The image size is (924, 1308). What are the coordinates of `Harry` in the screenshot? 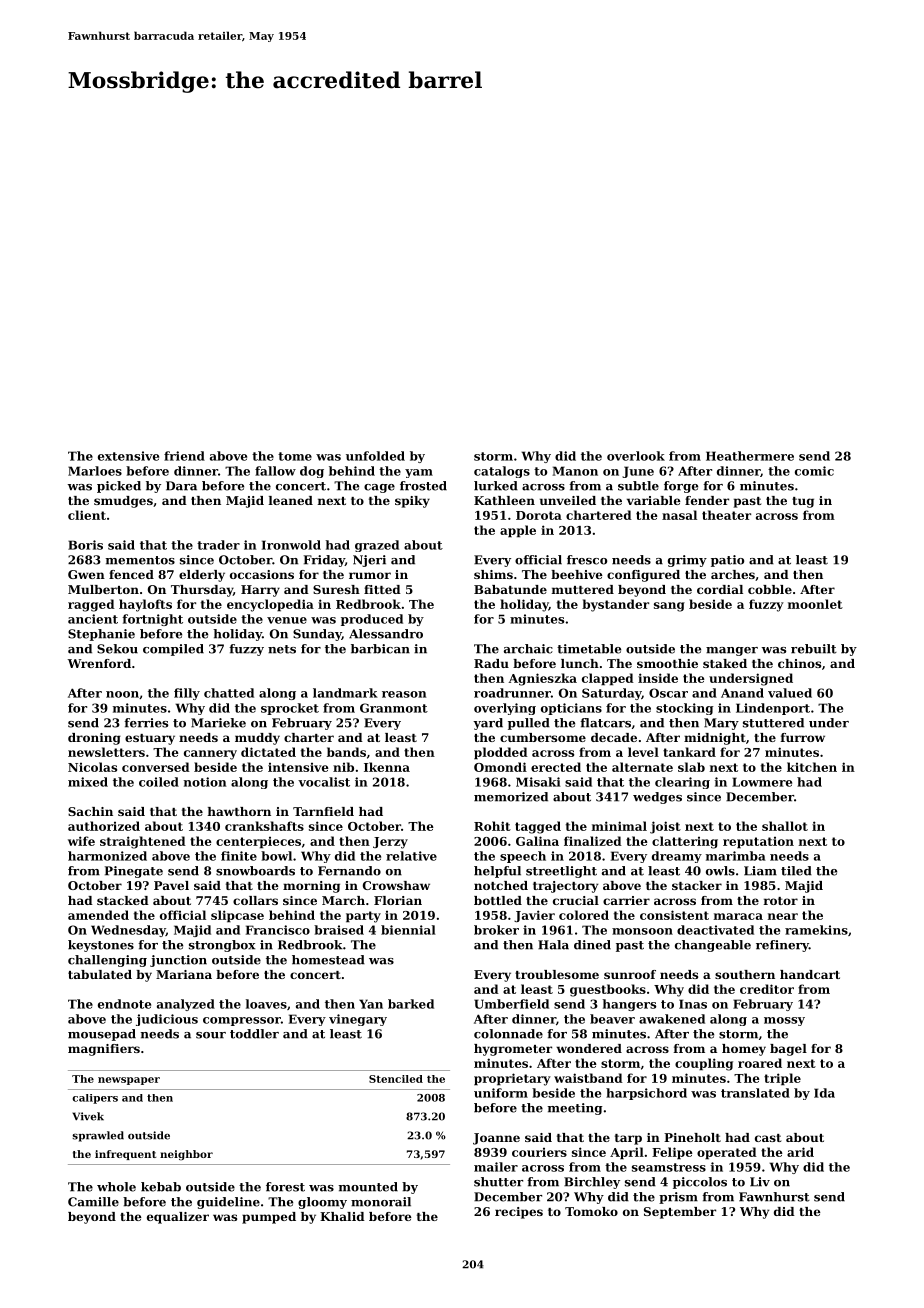 It's located at (260, 591).
